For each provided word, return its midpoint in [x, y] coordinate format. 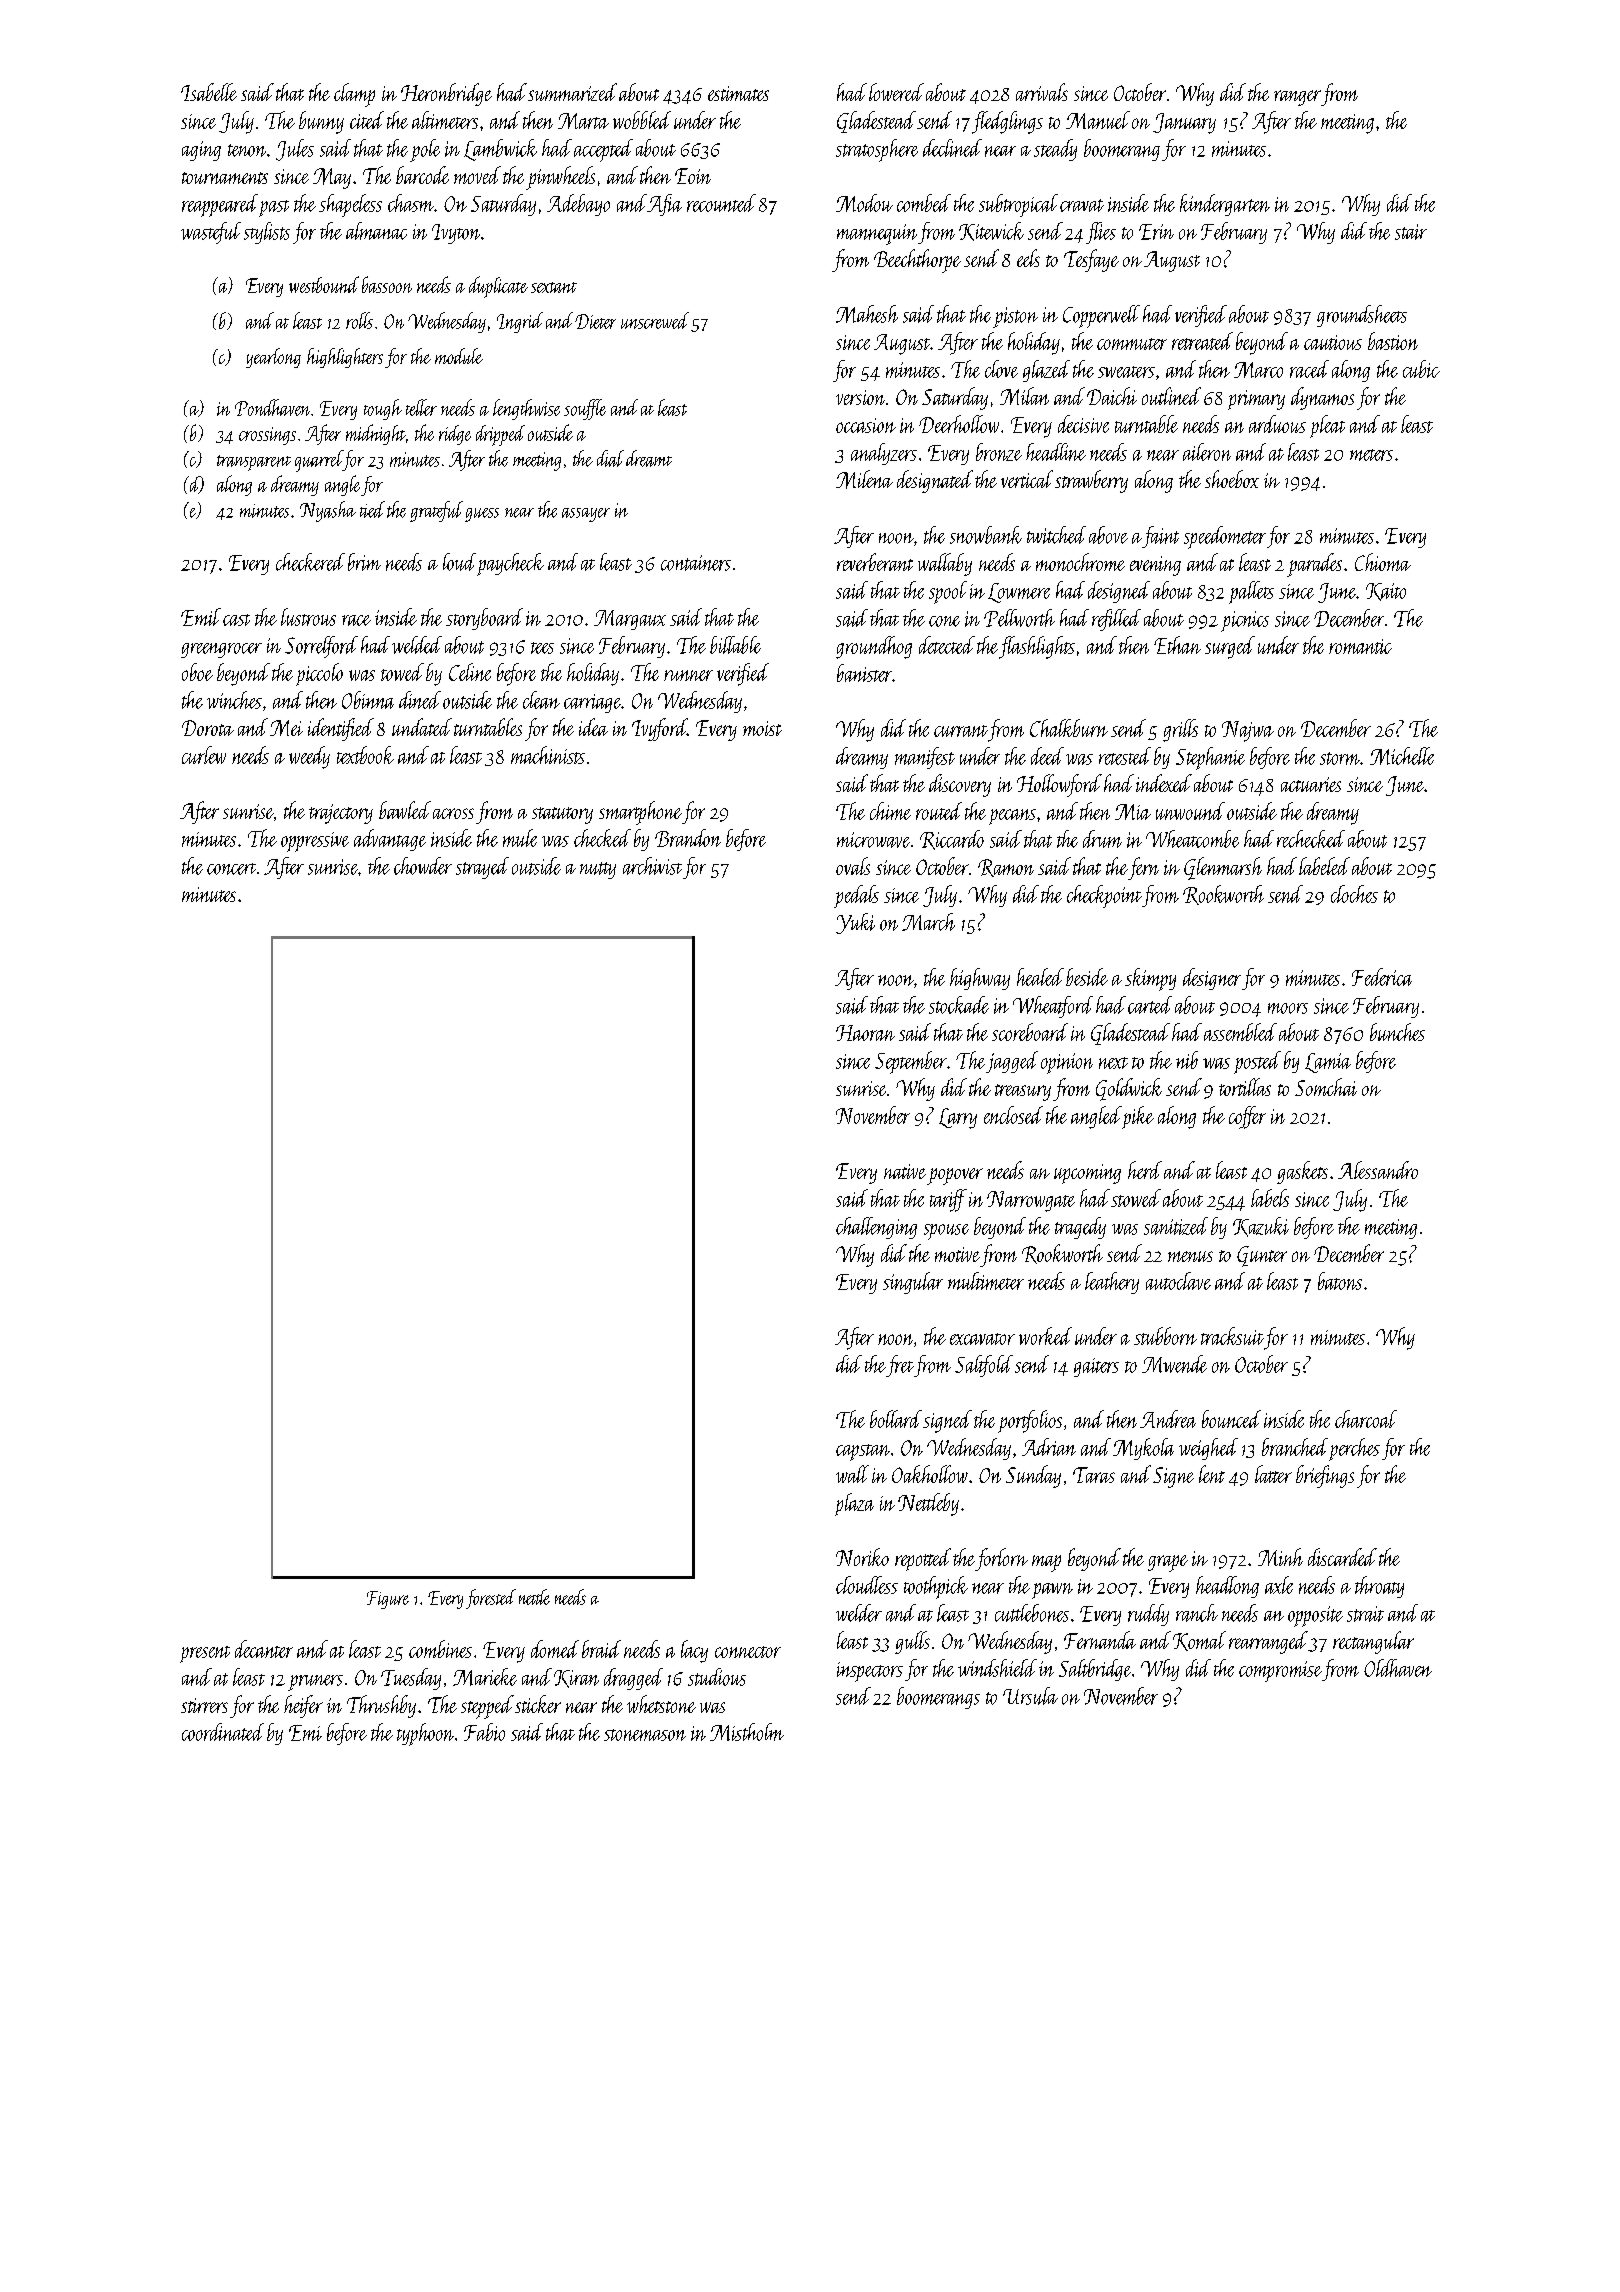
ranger [1297, 98]
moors [1288, 1008]
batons [1340, 1281]
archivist [652, 866]
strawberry [1091, 481]
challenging [876, 1228]
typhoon [425, 1734]
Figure [388, 1600]
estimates [738, 93]
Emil [201, 617]
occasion [866, 425]
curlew [204, 755]
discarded [1342, 1557]
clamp [354, 95]
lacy [694, 1651]
